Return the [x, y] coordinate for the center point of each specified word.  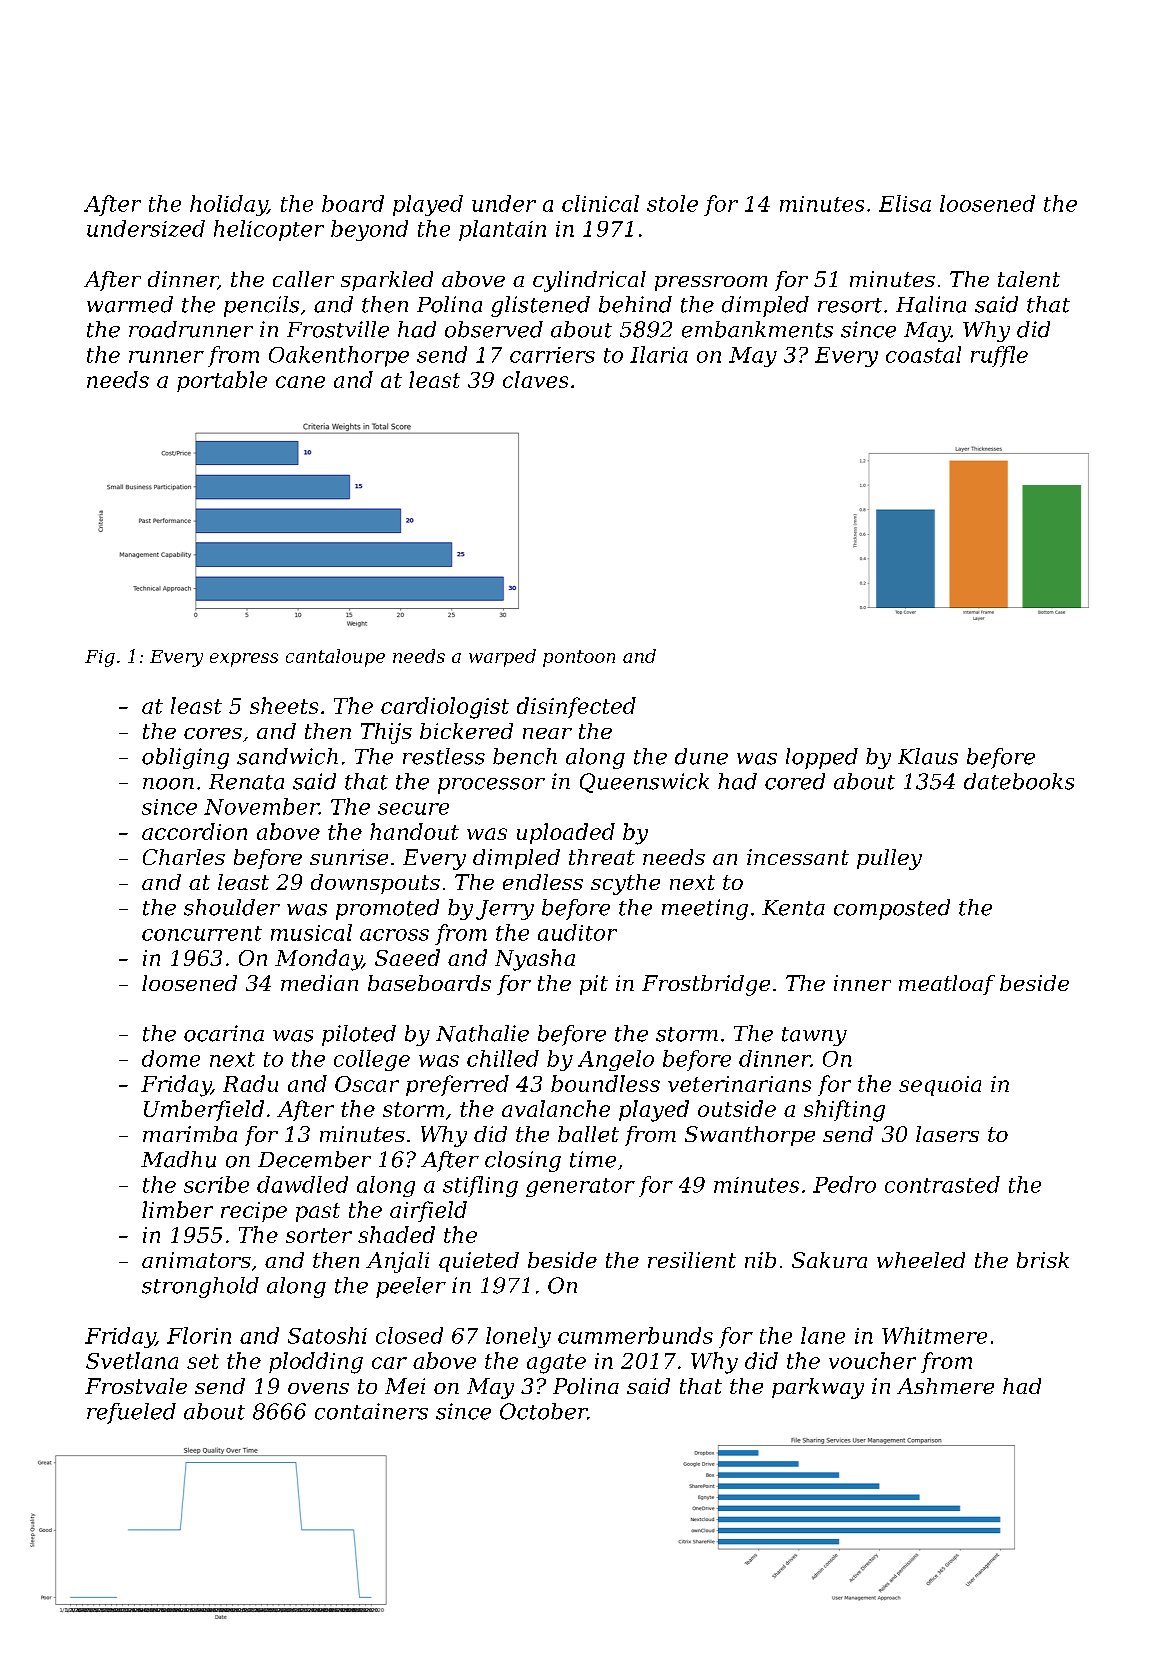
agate [556, 1364]
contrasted [942, 1184]
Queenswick [644, 783]
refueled [131, 1413]
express [244, 660]
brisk [1043, 1260]
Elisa [905, 203]
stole [672, 203]
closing [523, 1161]
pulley [889, 859]
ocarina [224, 1033]
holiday [228, 205]
